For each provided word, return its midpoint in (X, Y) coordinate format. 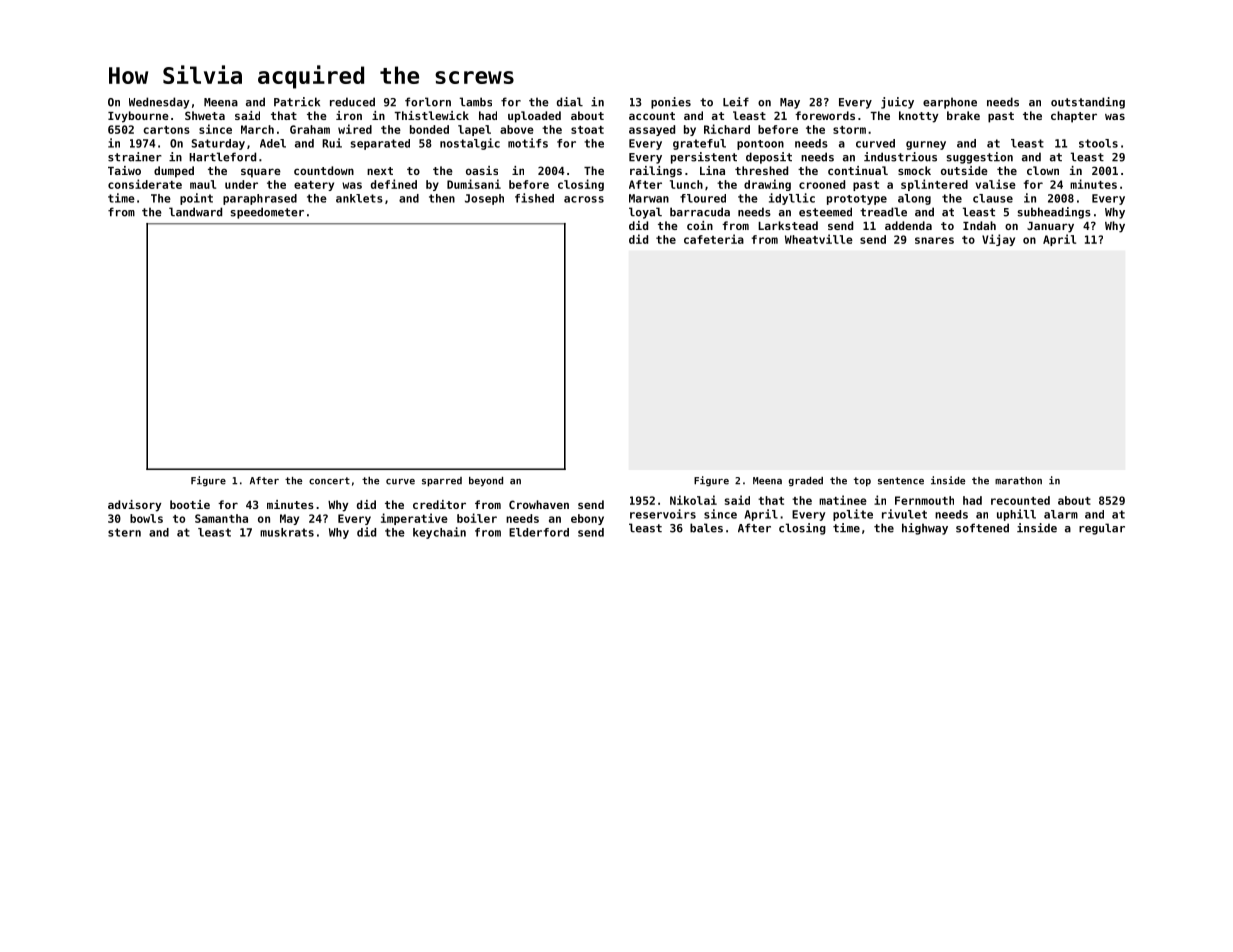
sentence (901, 481)
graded (805, 481)
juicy (897, 103)
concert (329, 481)
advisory (134, 506)
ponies (671, 103)
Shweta (205, 115)
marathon (1018, 481)
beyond (486, 482)
